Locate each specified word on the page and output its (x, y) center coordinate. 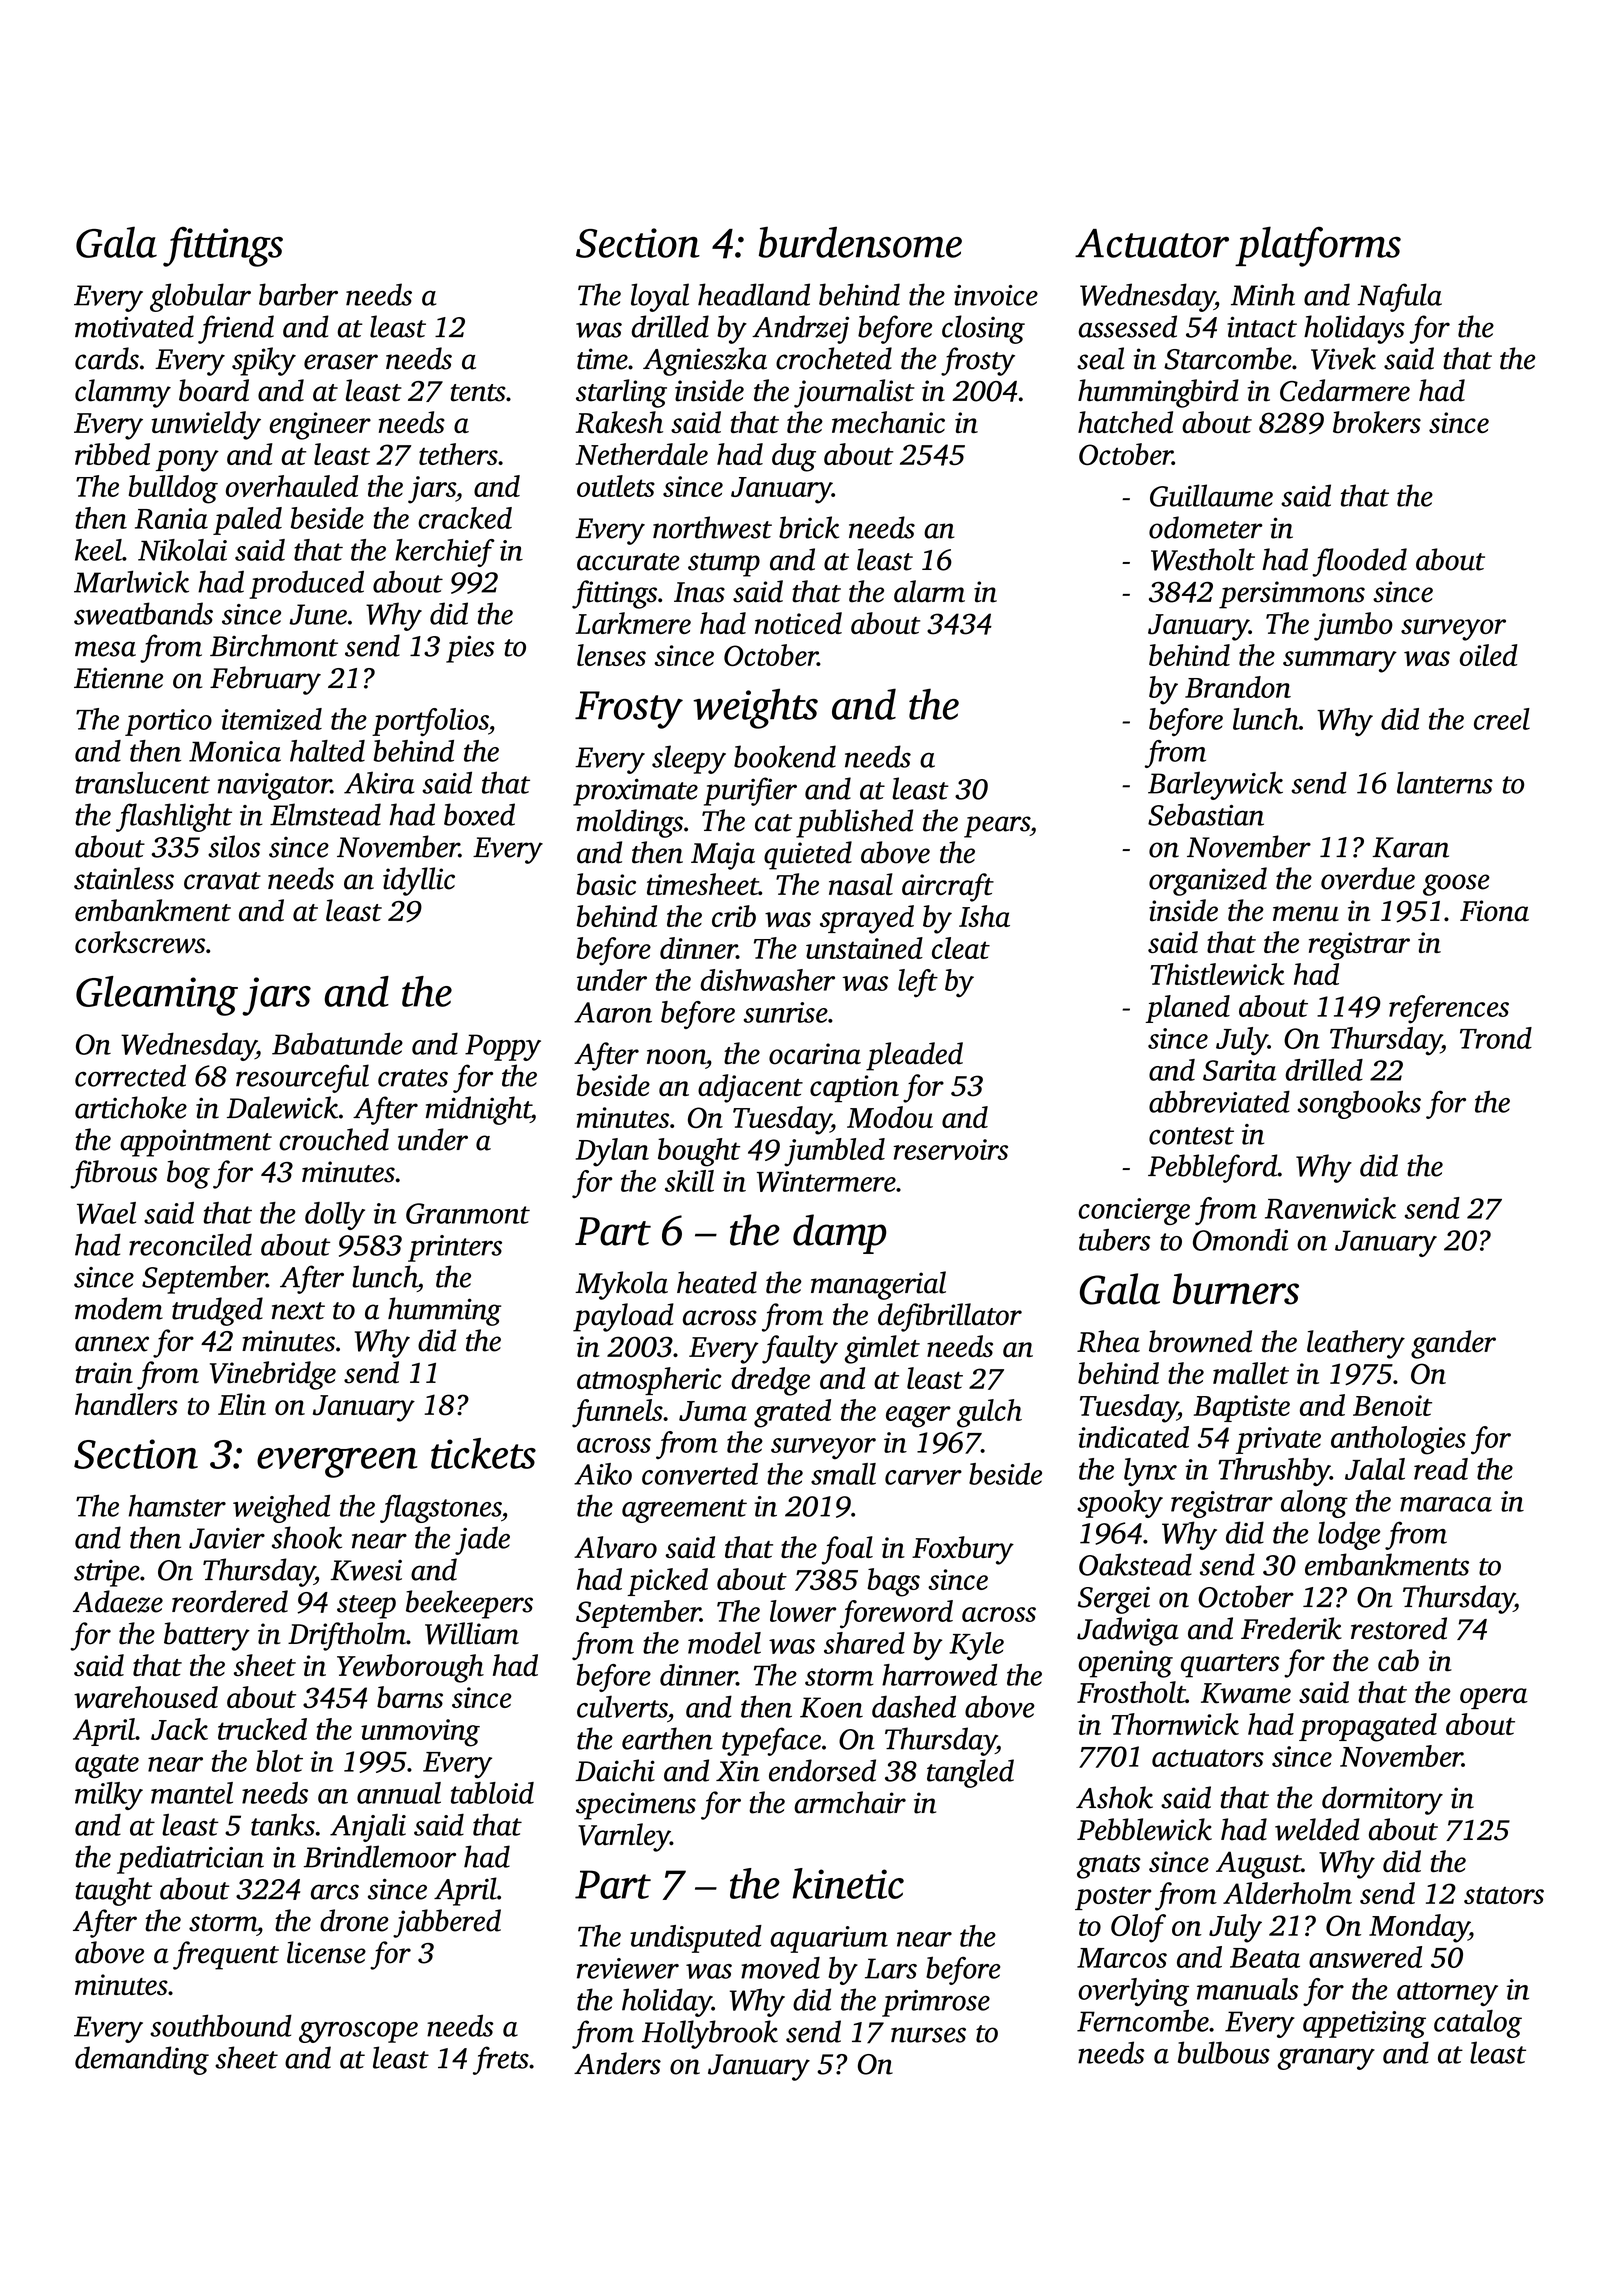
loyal (660, 297)
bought (699, 1152)
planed (1188, 1009)
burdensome (860, 242)
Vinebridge (273, 1375)
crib (734, 916)
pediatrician (190, 1859)
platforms (1318, 246)
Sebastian (1206, 814)
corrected (130, 1075)
